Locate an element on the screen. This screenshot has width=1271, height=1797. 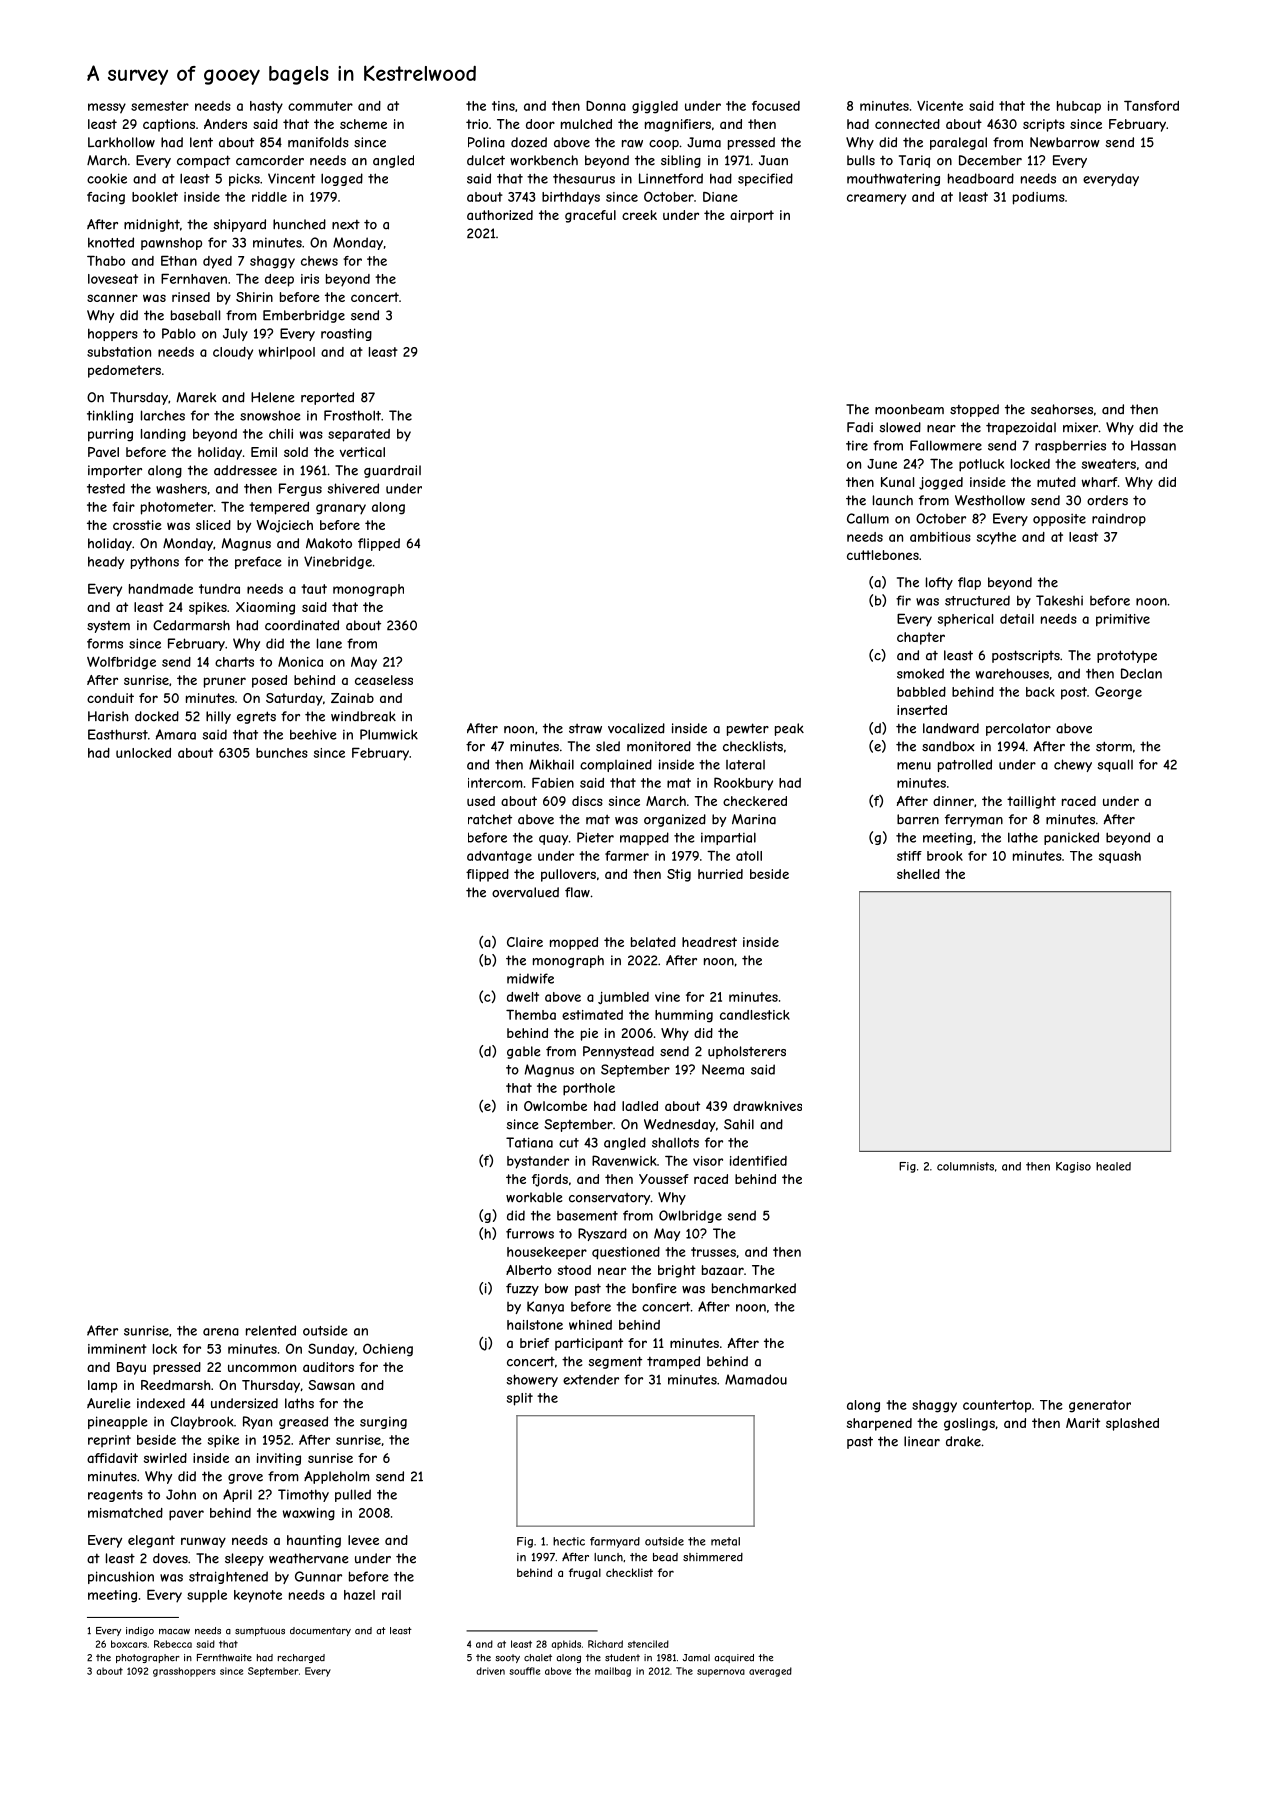
boxcars is located at coordinates (129, 1644).
